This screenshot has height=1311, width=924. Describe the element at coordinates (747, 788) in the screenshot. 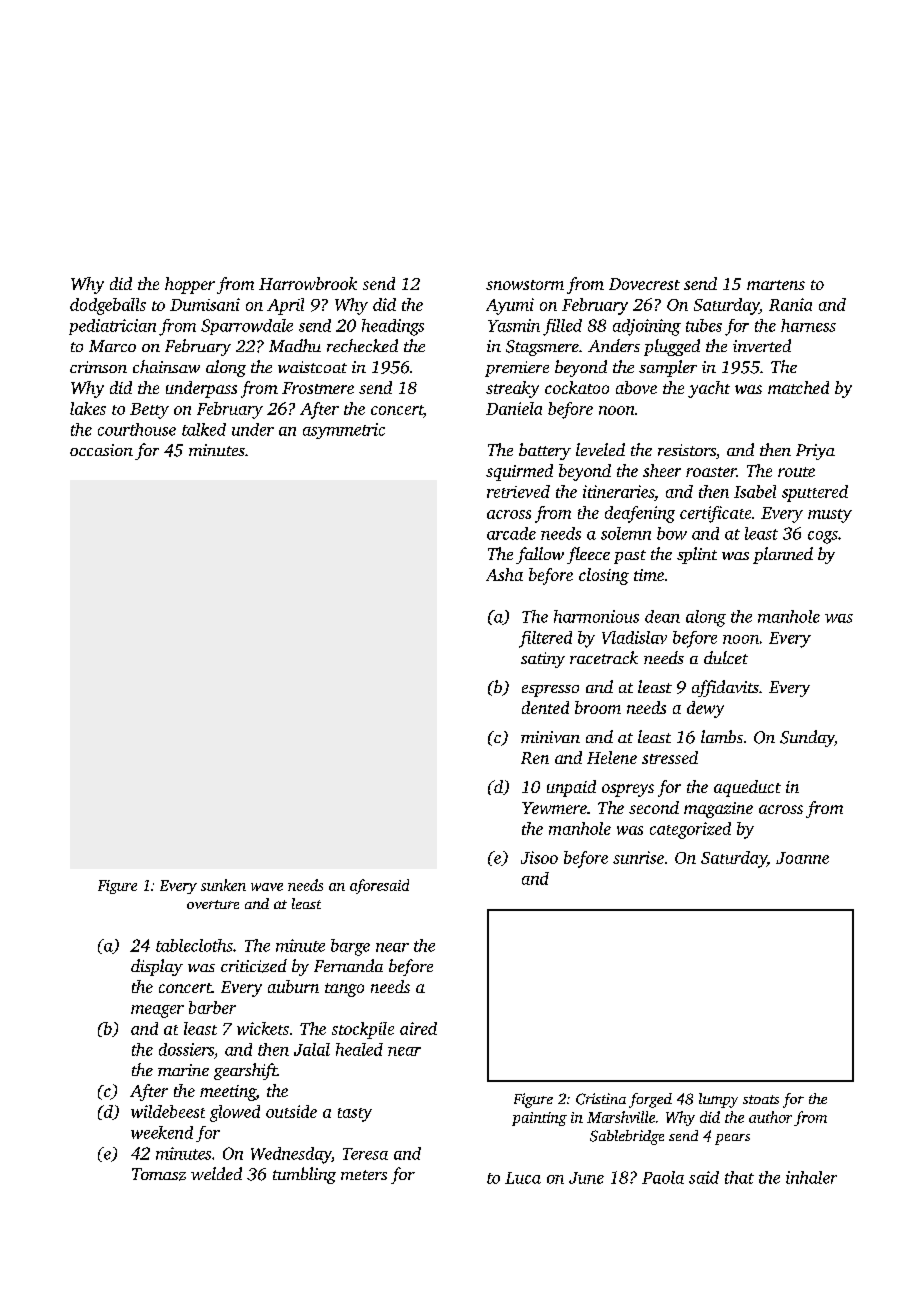

I see `aqueduct` at that location.
